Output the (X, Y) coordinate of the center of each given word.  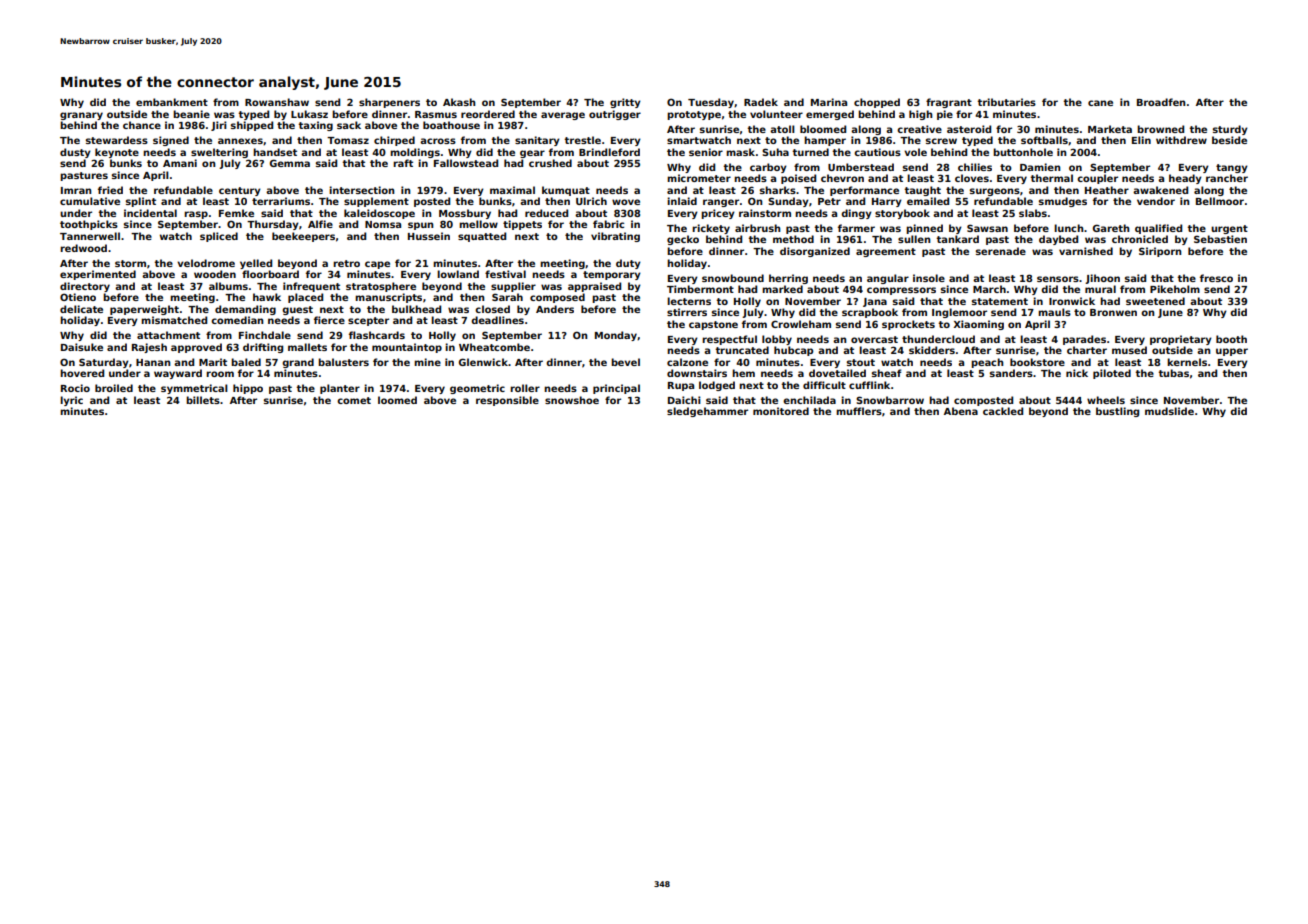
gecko (683, 240)
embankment (172, 102)
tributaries (1006, 102)
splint (141, 202)
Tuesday (711, 103)
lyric (71, 401)
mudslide (1169, 411)
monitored (781, 411)
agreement (886, 252)
